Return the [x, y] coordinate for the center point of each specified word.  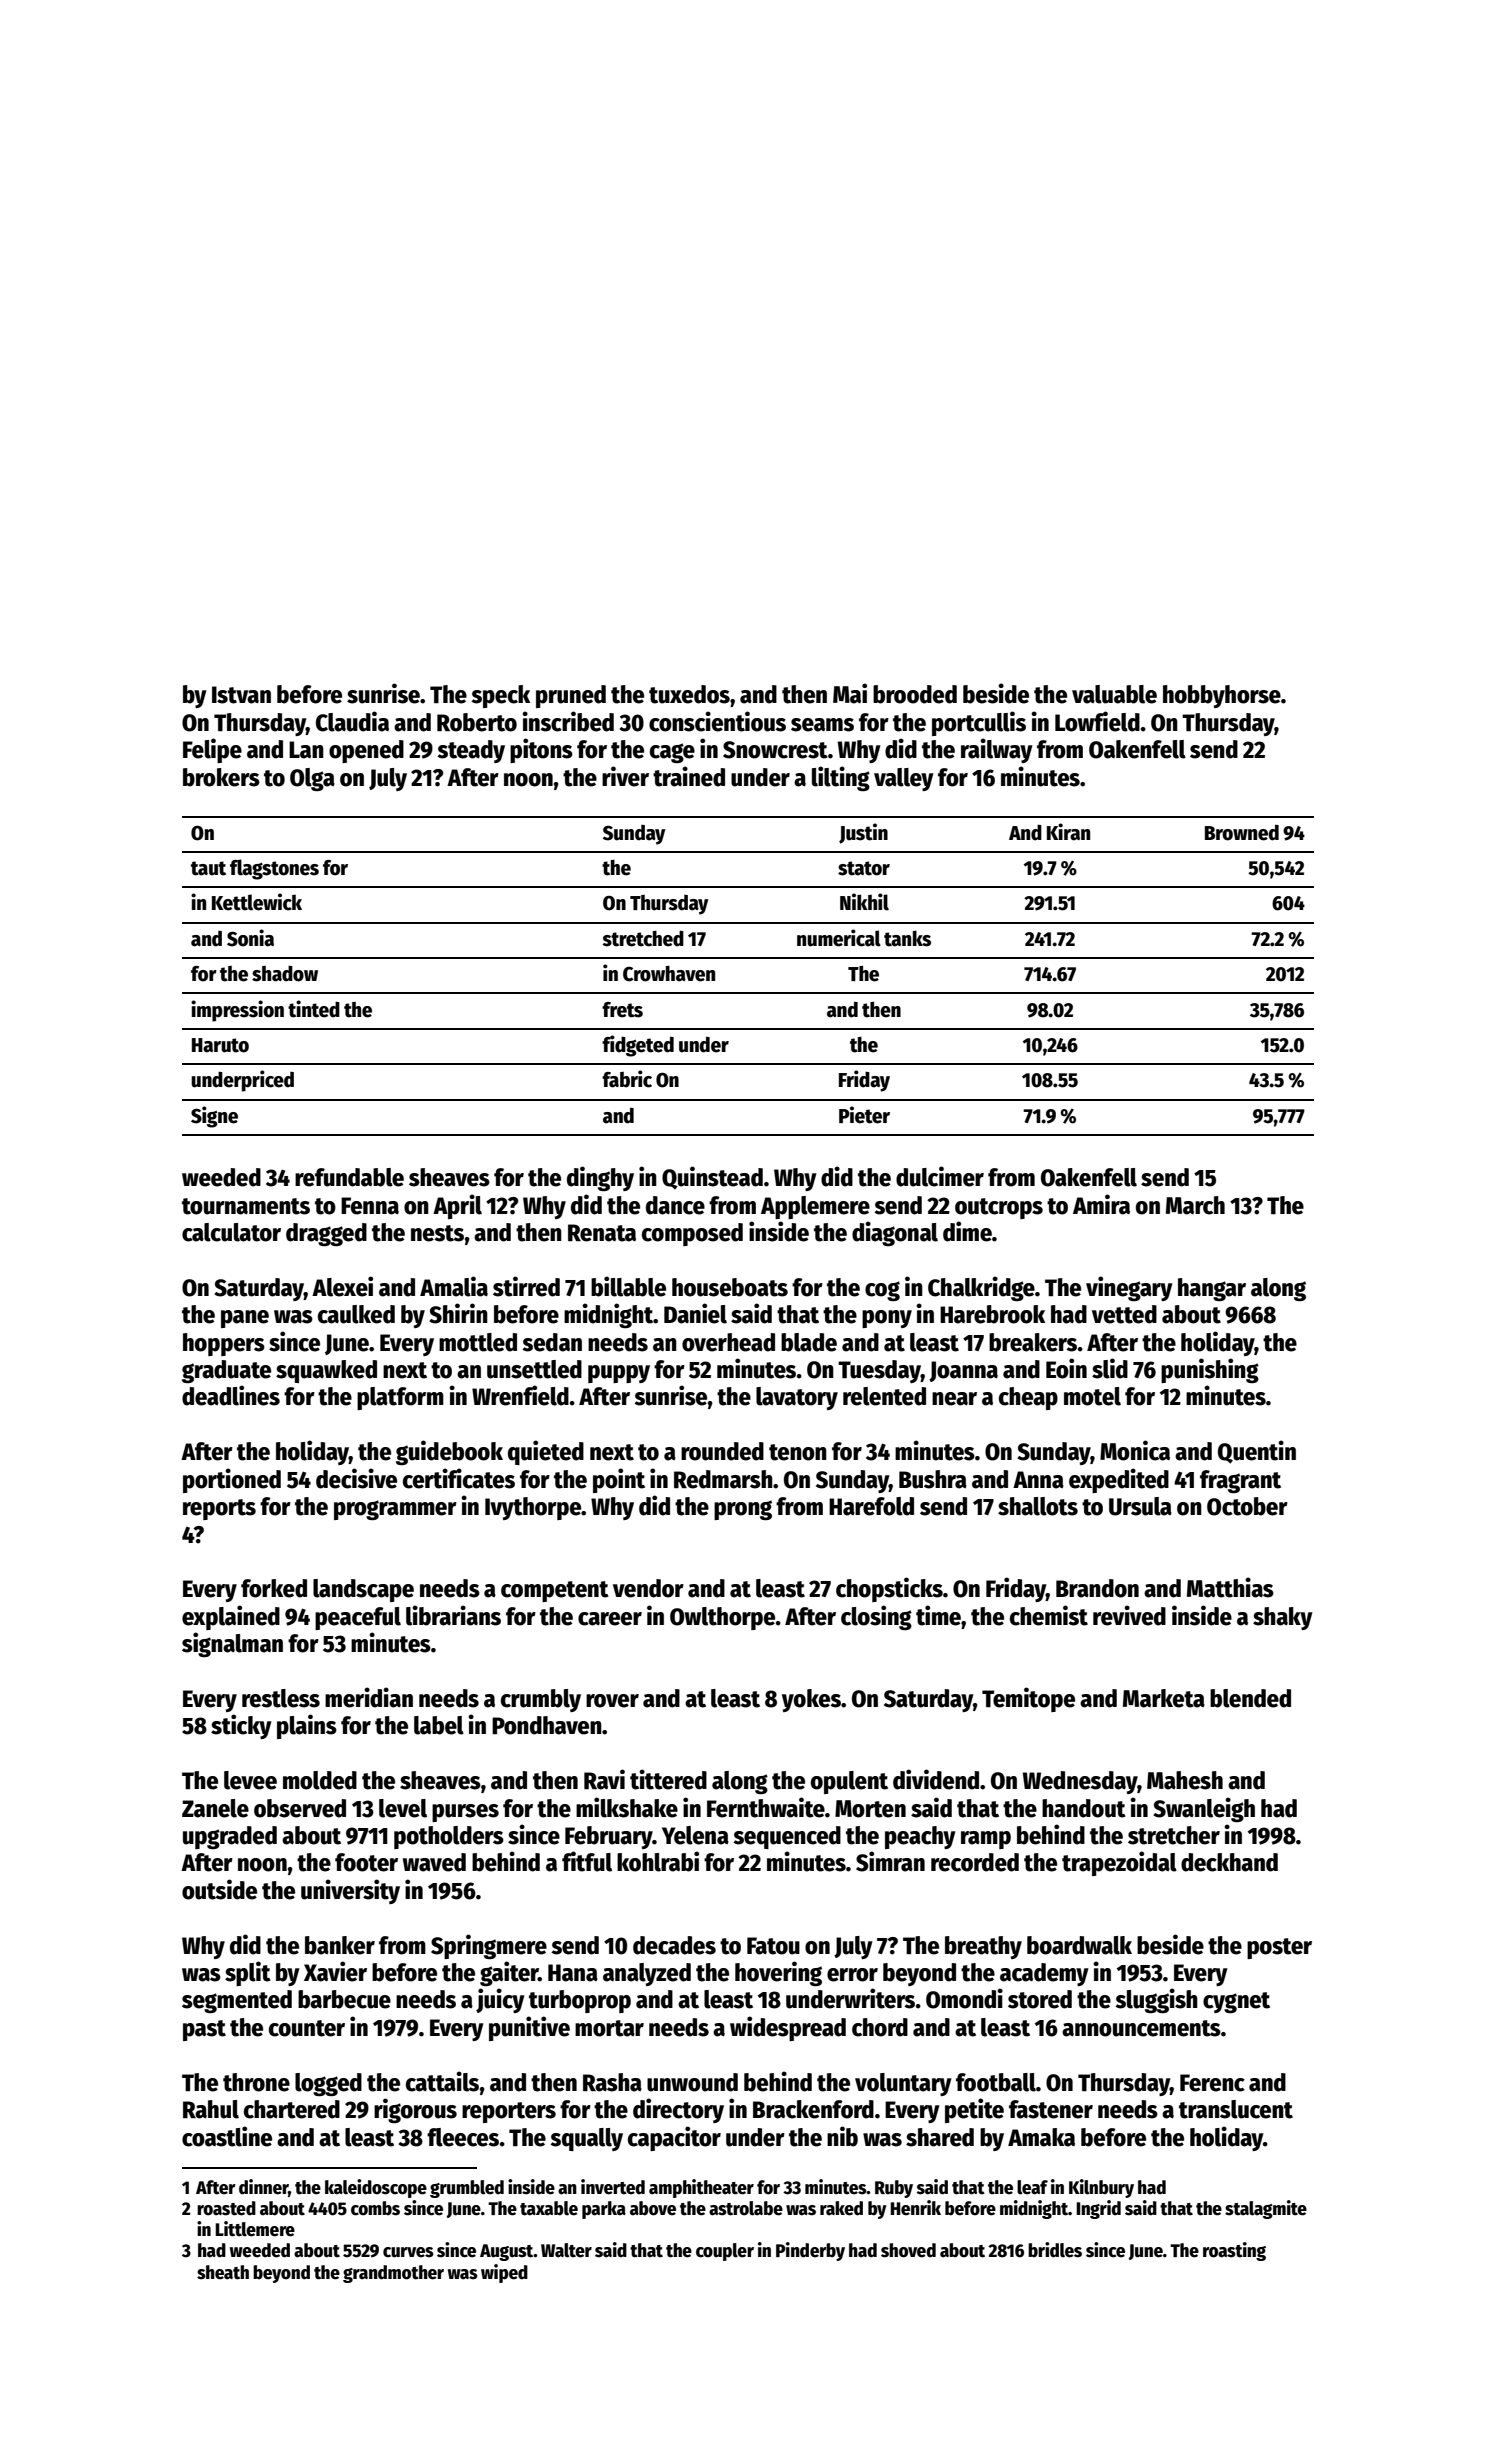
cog [882, 1291]
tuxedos [689, 694]
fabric [627, 1079]
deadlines [231, 1395]
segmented [237, 2001]
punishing [1210, 1370]
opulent [849, 1782]
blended [1250, 1698]
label [439, 1725]
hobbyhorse [1222, 696]
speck [500, 696]
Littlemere [255, 2229]
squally [586, 2139]
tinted [314, 1009]
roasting [1234, 2251]
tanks [907, 938]
